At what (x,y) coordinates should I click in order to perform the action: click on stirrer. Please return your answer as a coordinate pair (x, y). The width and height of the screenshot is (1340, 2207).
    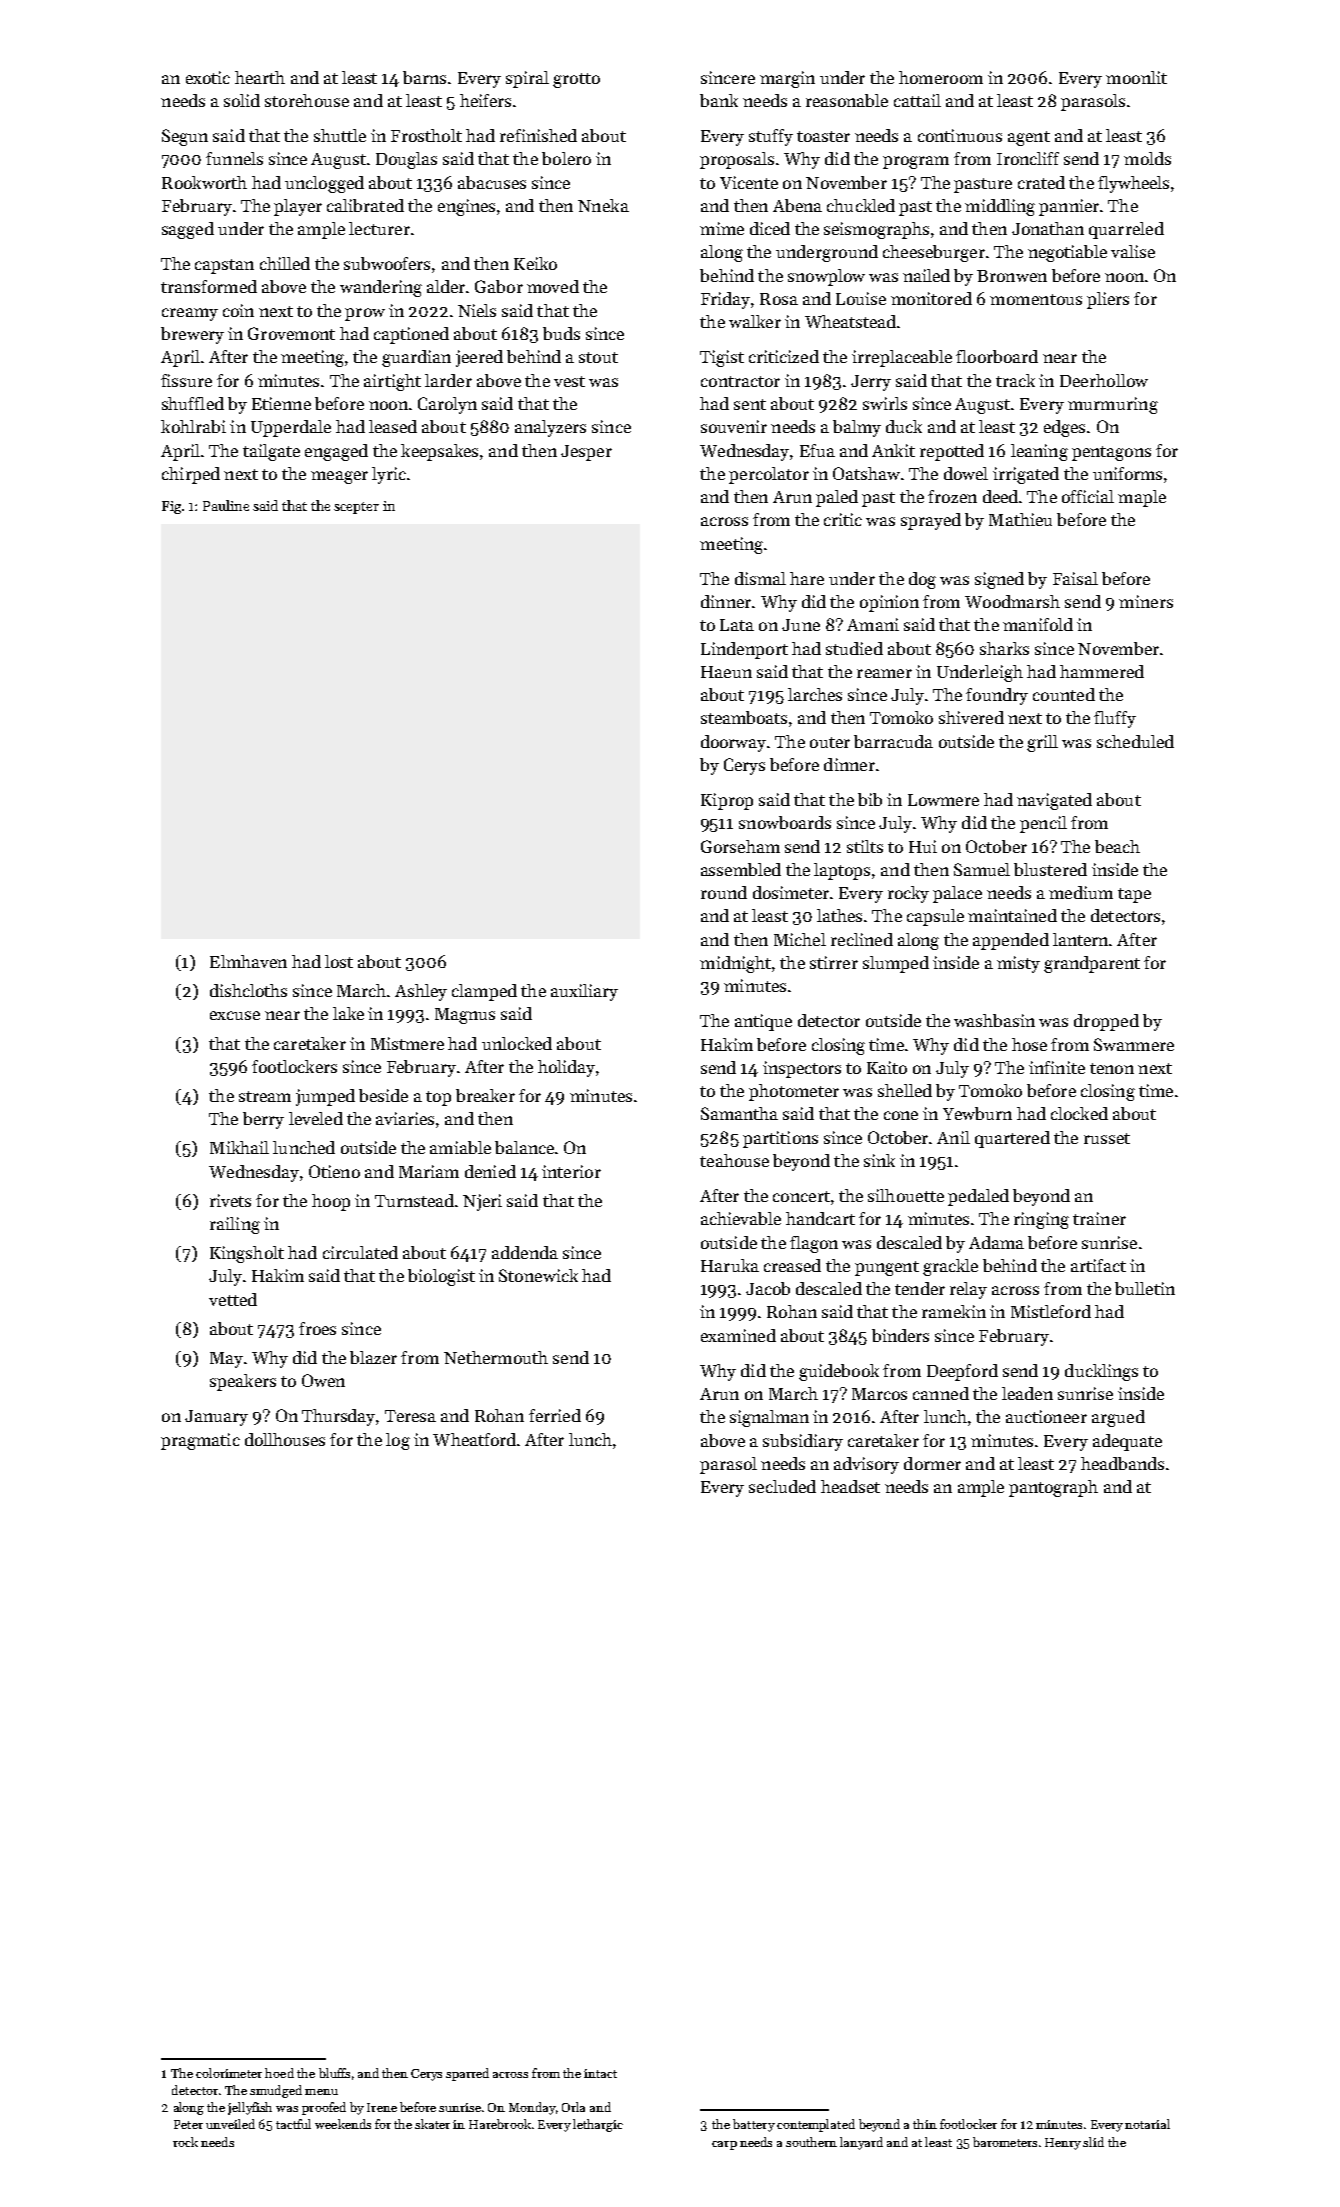
    Looking at the image, I should click on (834, 962).
